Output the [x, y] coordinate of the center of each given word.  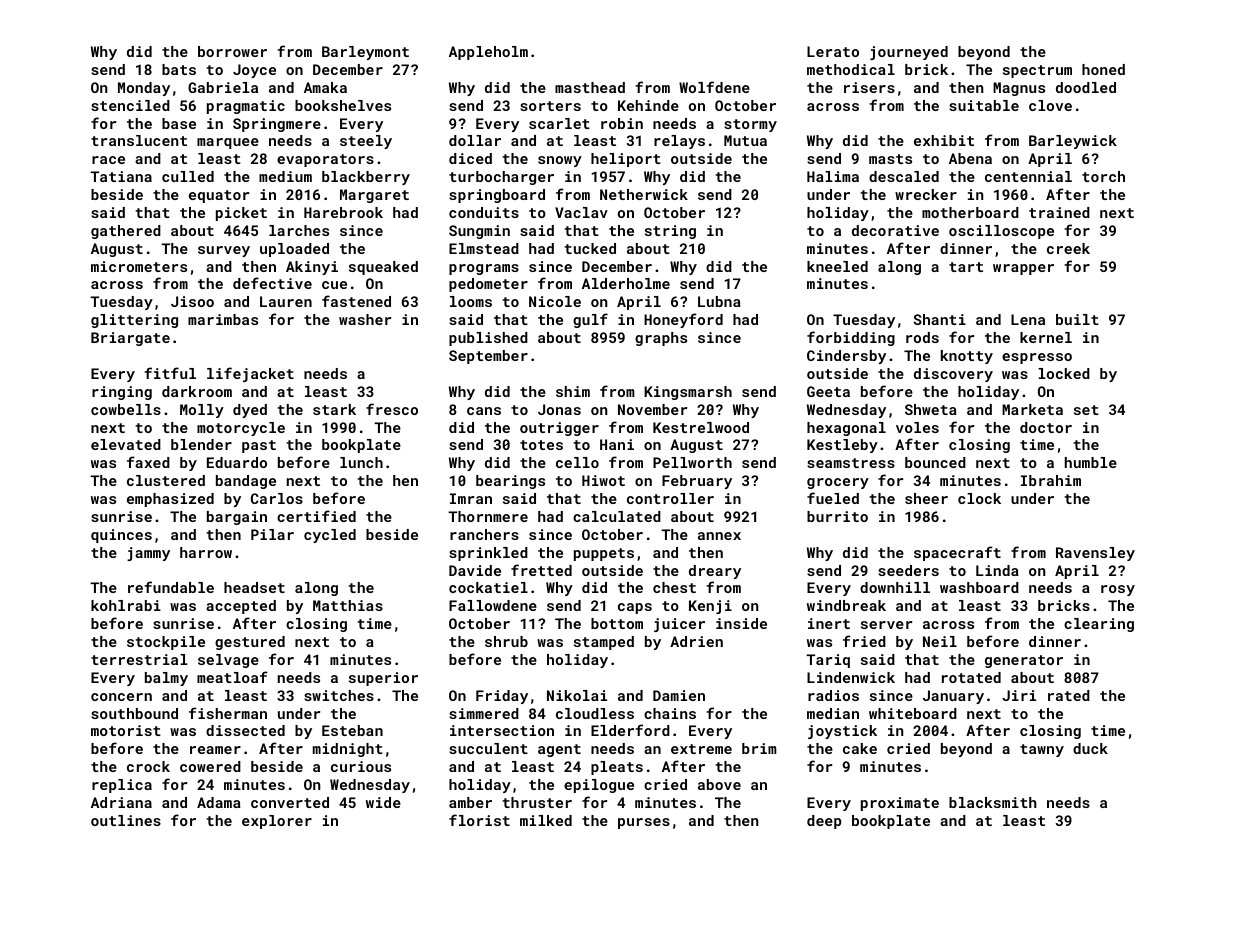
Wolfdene [714, 87]
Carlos [277, 498]
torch [1103, 176]
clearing [1099, 625]
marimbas [223, 319]
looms [471, 301]
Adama [219, 802]
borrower [232, 51]
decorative [895, 230]
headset [254, 587]
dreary [715, 572]
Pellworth [692, 462]
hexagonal [846, 429]
